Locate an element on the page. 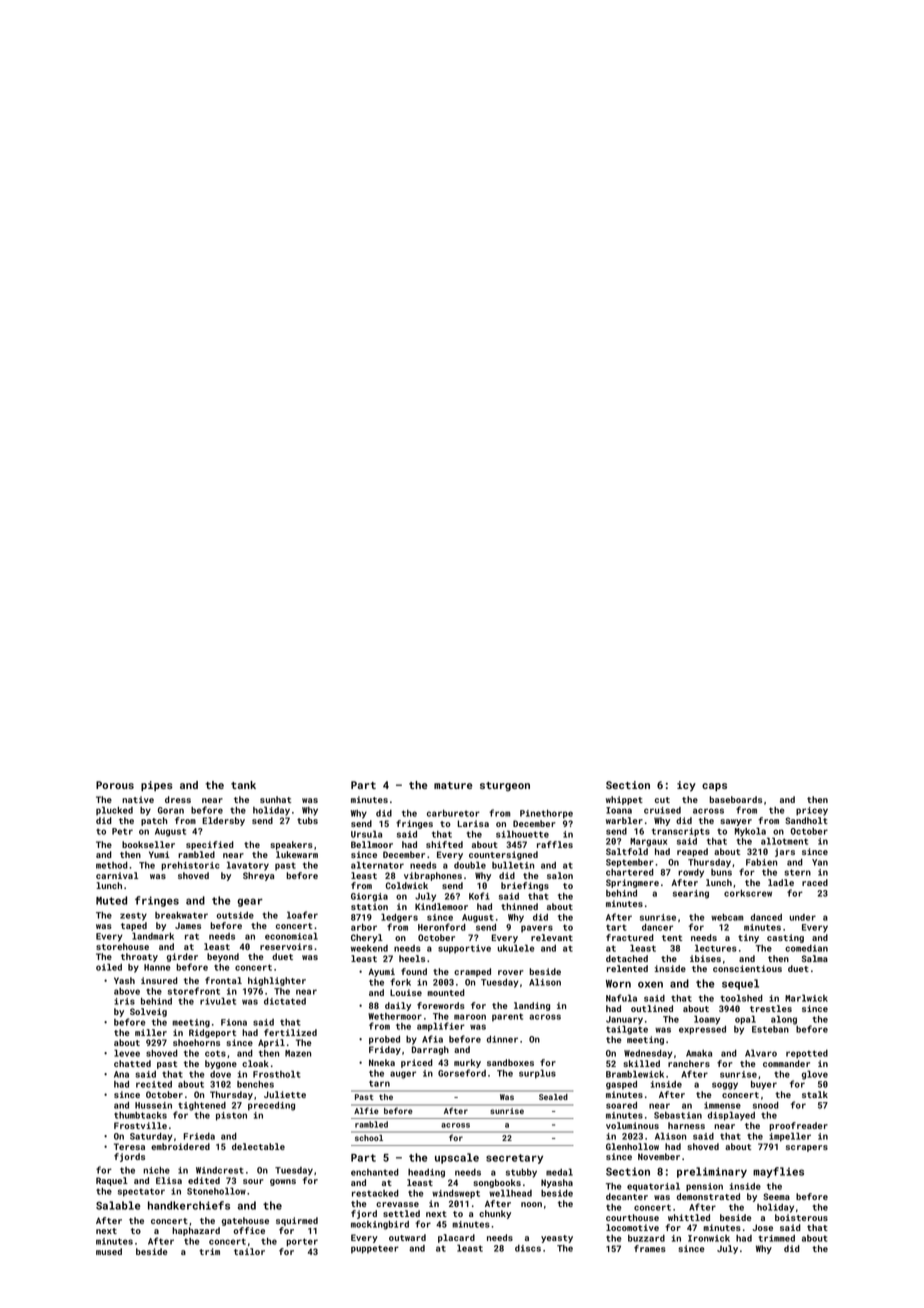 The width and height of the image is (924, 1308). Jose is located at coordinates (762, 1227).
